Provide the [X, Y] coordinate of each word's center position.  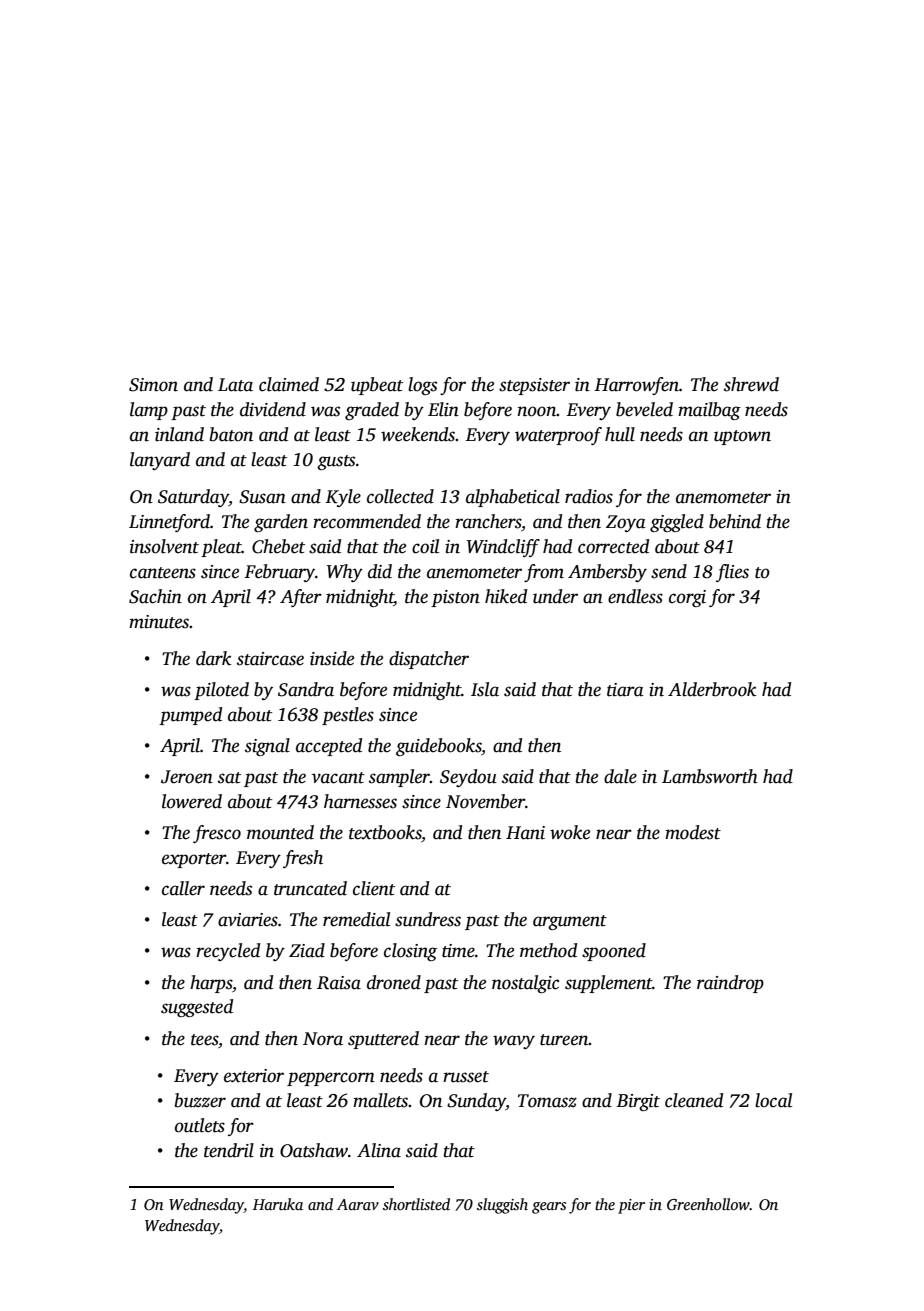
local [773, 1100]
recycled [228, 952]
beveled [644, 409]
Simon [153, 385]
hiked [506, 596]
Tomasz [547, 1101]
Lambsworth [710, 776]
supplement [609, 984]
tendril [229, 1150]
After [301, 598]
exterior [254, 1076]
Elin [443, 409]
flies [732, 573]
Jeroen [187, 777]
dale [620, 776]
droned [394, 982]
